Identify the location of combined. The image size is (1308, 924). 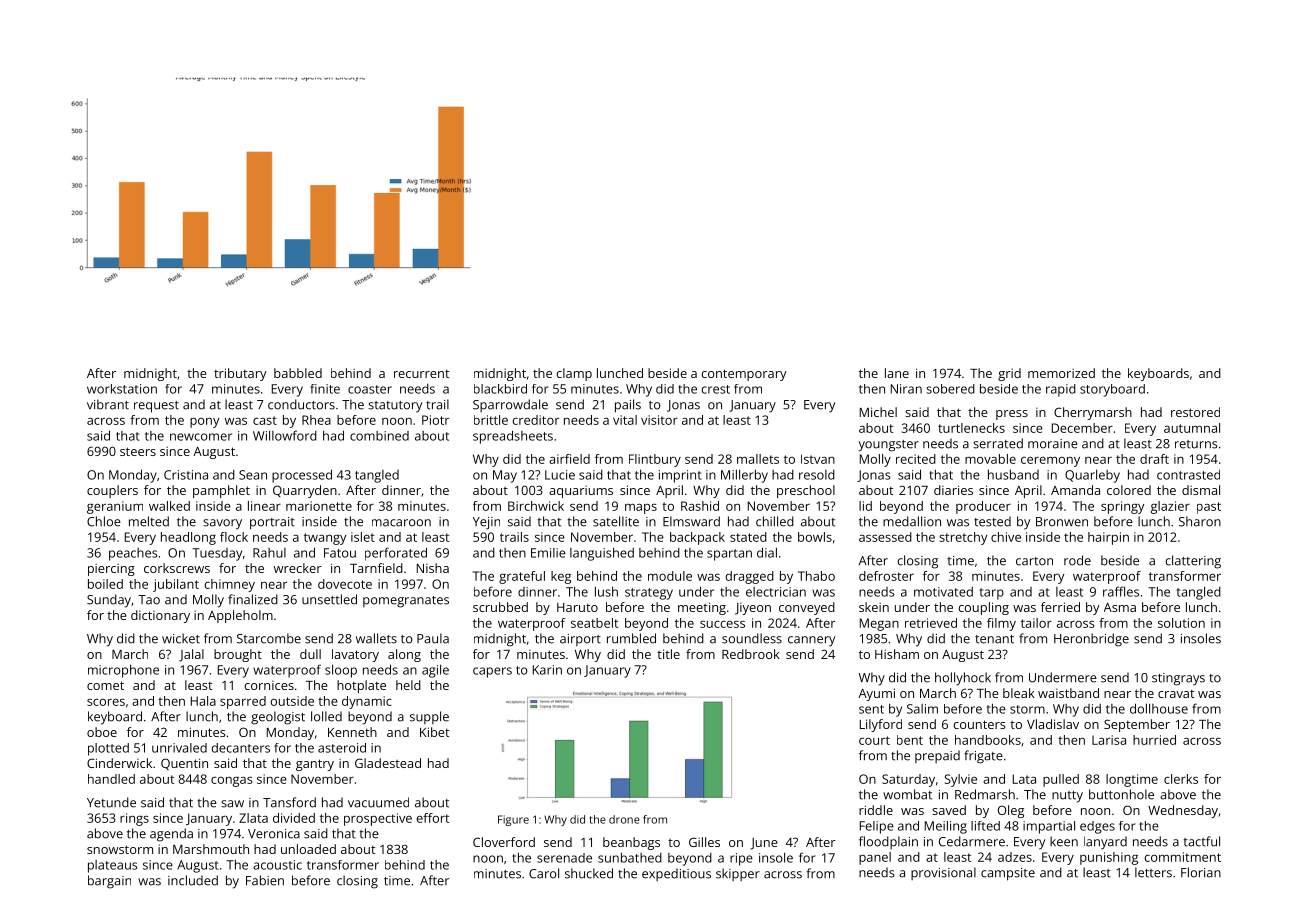
(379, 436).
